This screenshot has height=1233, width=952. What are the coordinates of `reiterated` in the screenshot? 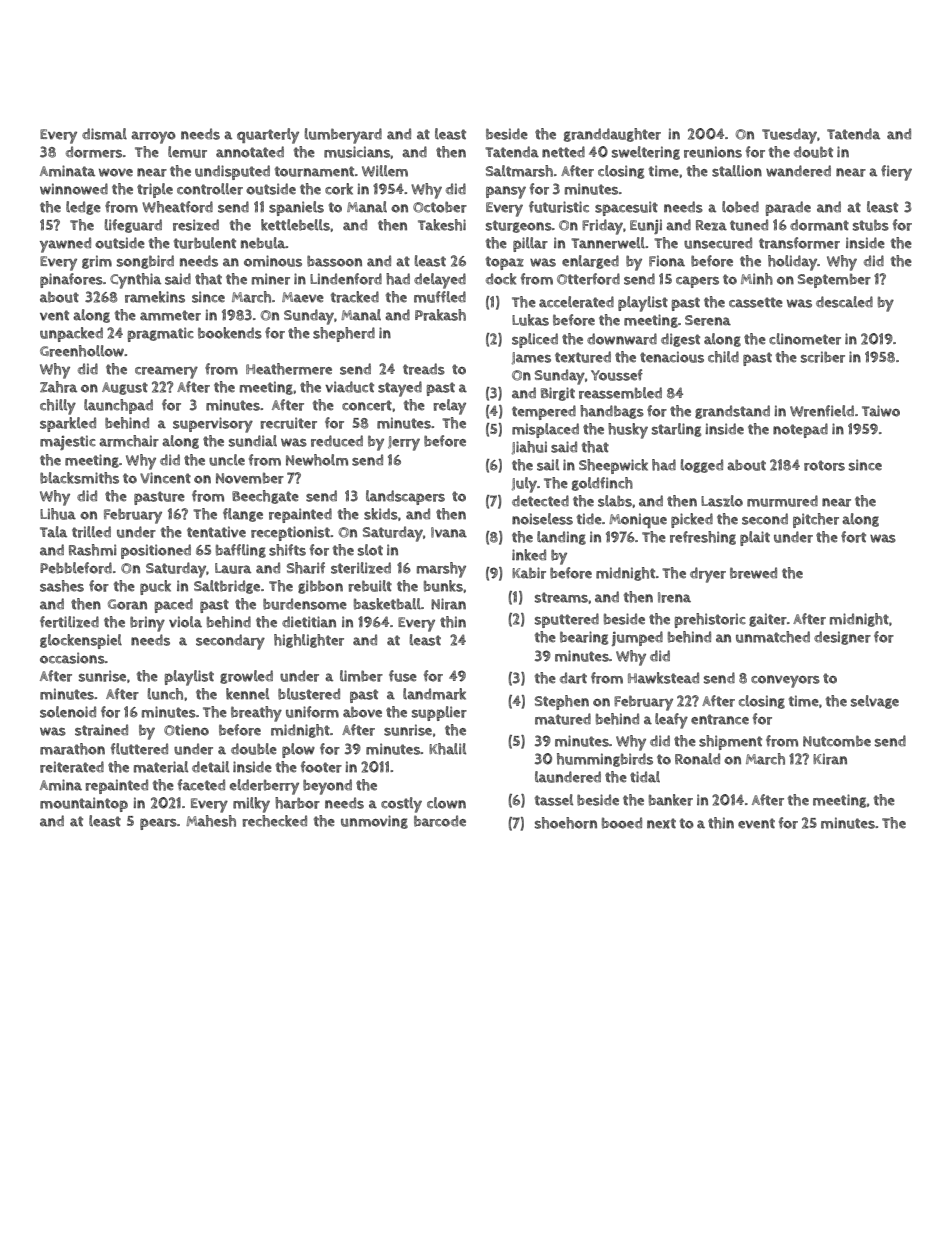 It's located at (72, 767).
